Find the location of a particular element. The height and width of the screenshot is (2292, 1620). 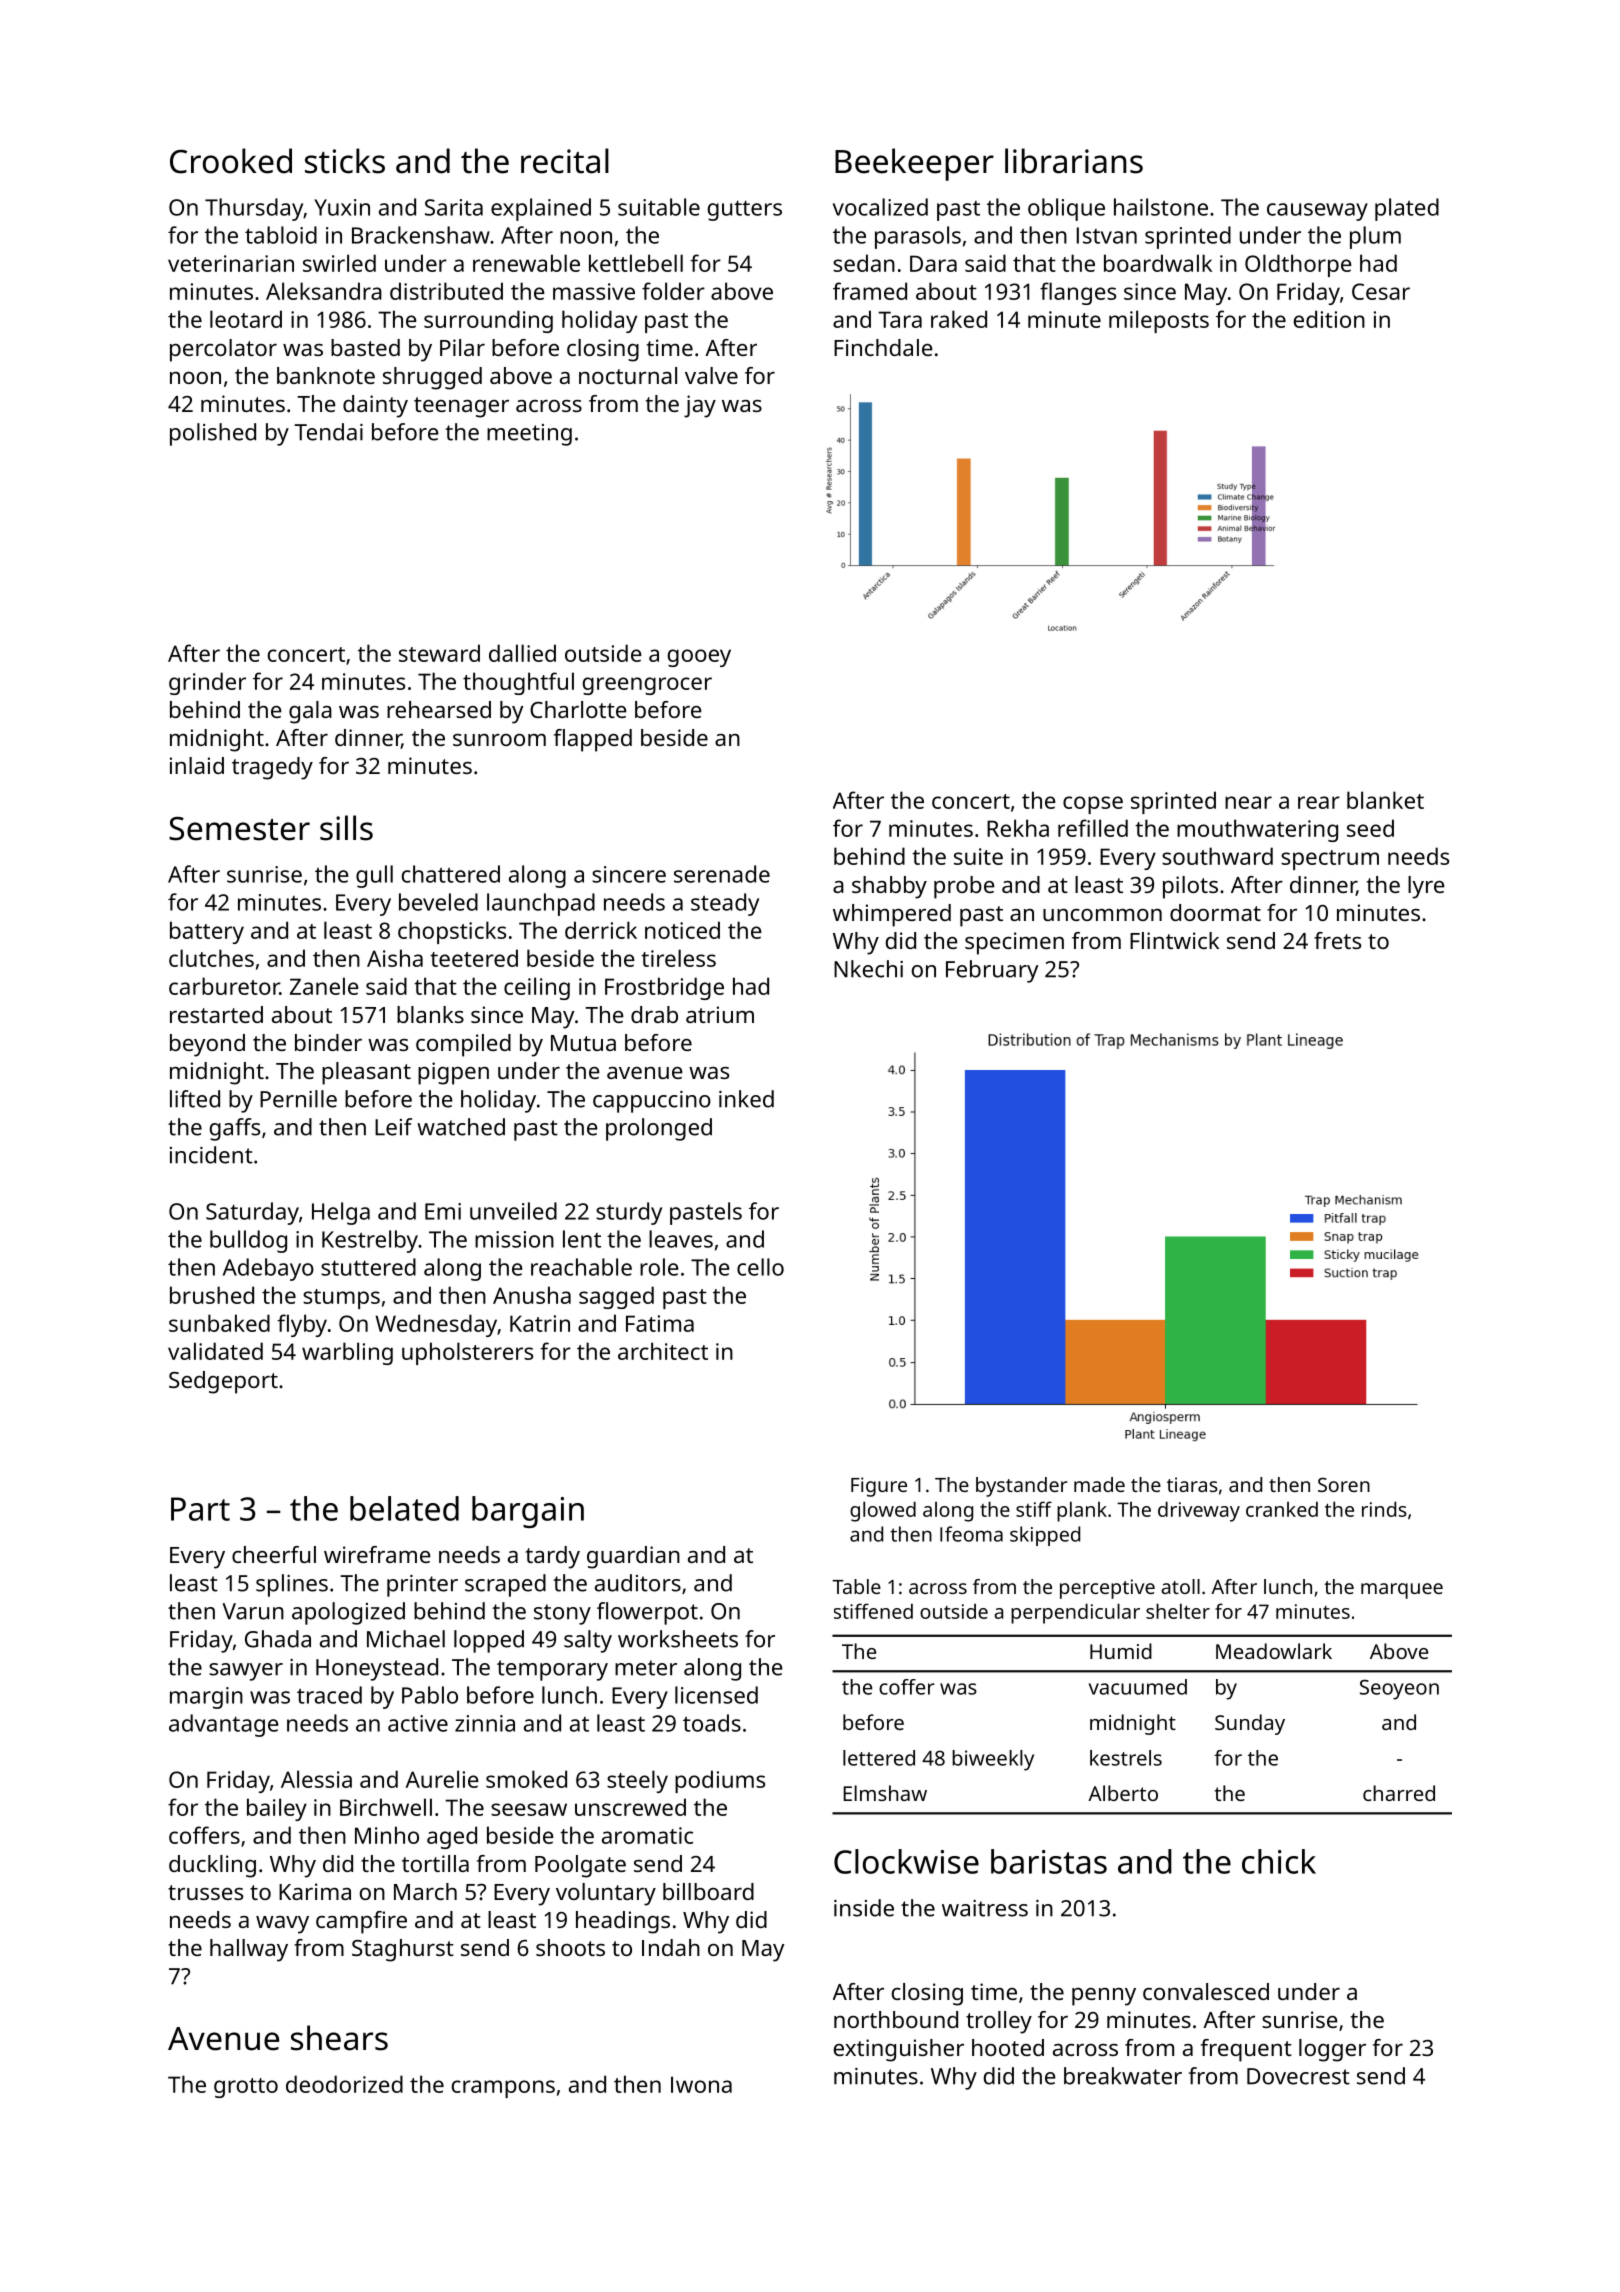

licensed is located at coordinates (716, 1695).
